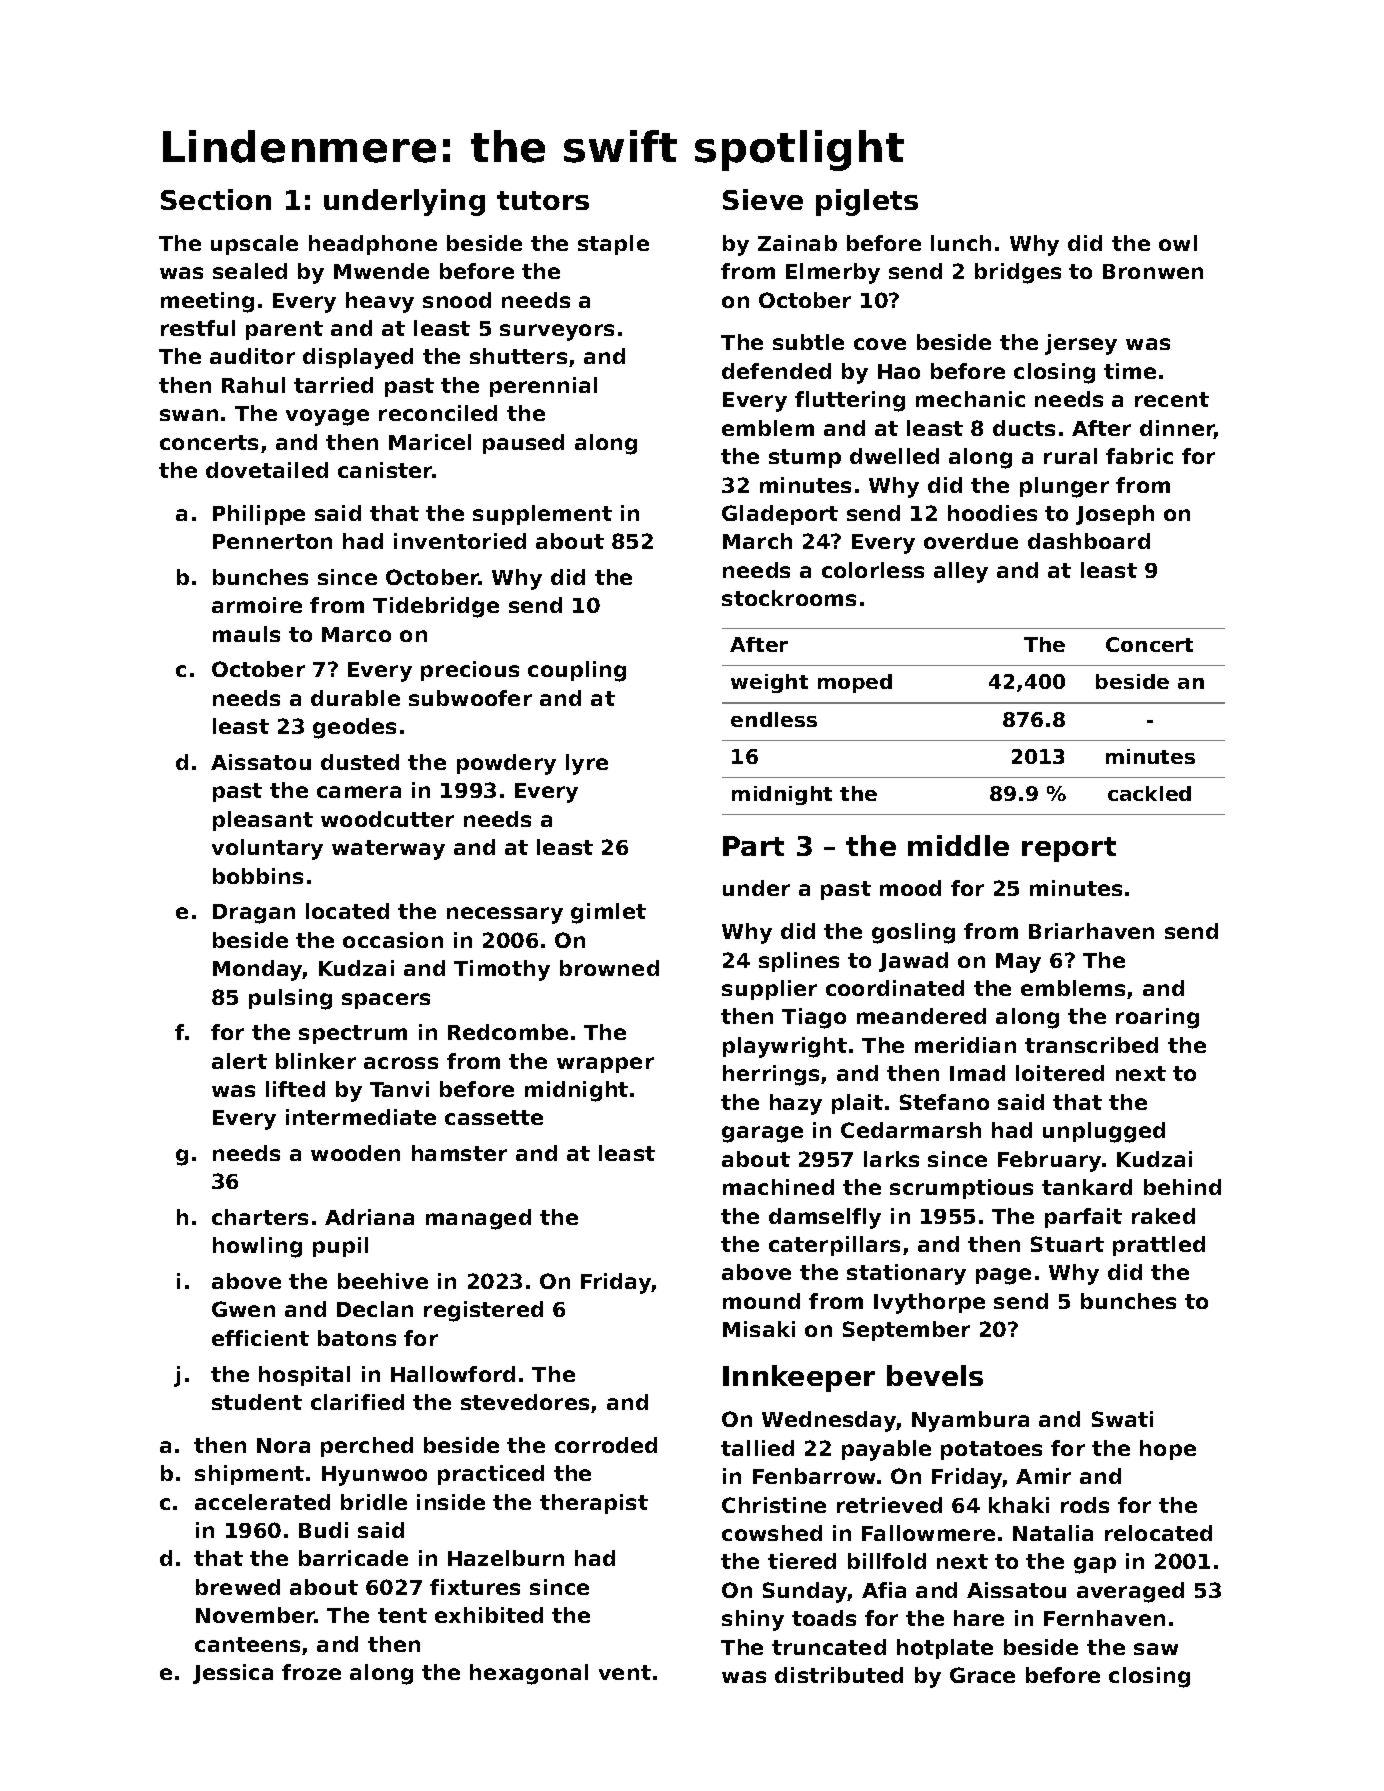 This image has width=1384, height=1791. Describe the element at coordinates (928, 1533) in the image. I see `Fallowmere` at that location.
